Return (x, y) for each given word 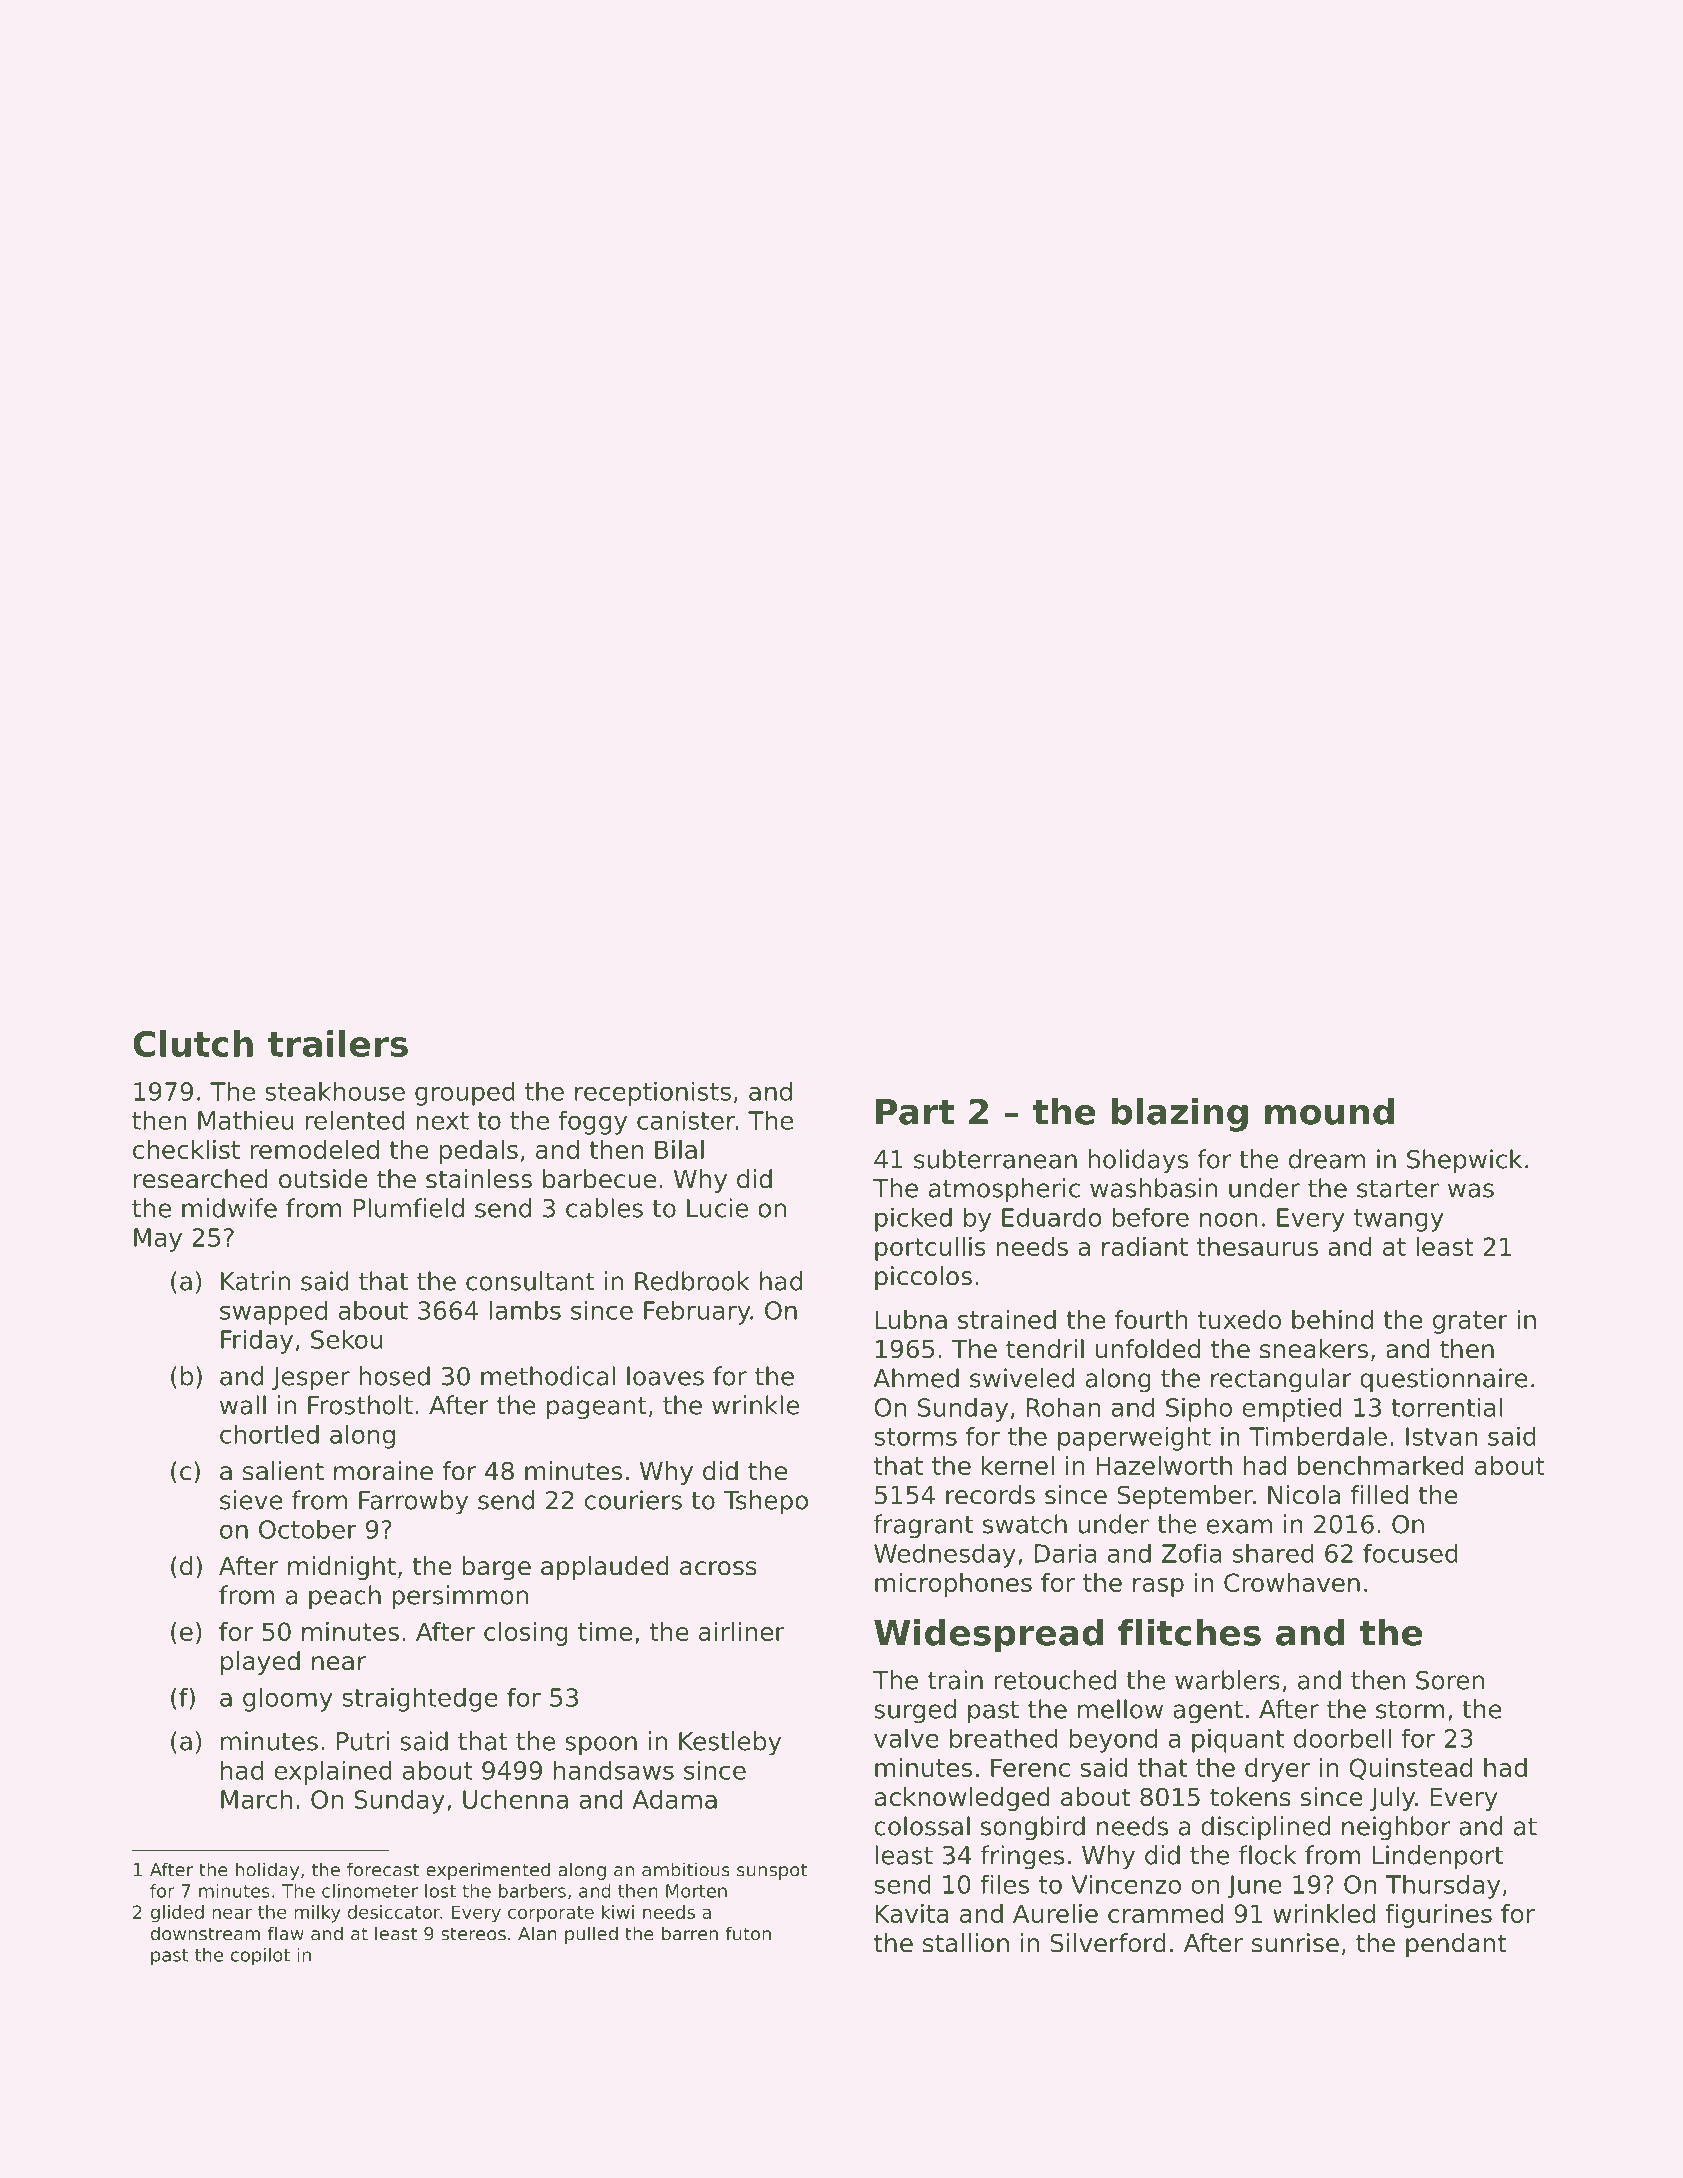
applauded (605, 1568)
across (718, 1568)
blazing (1180, 1115)
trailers (338, 1043)
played (260, 1663)
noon (1229, 1219)
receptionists (653, 1093)
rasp (1158, 1587)
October (308, 1529)
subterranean (995, 1159)
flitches (1189, 1632)
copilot (260, 1956)
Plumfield (408, 1208)
